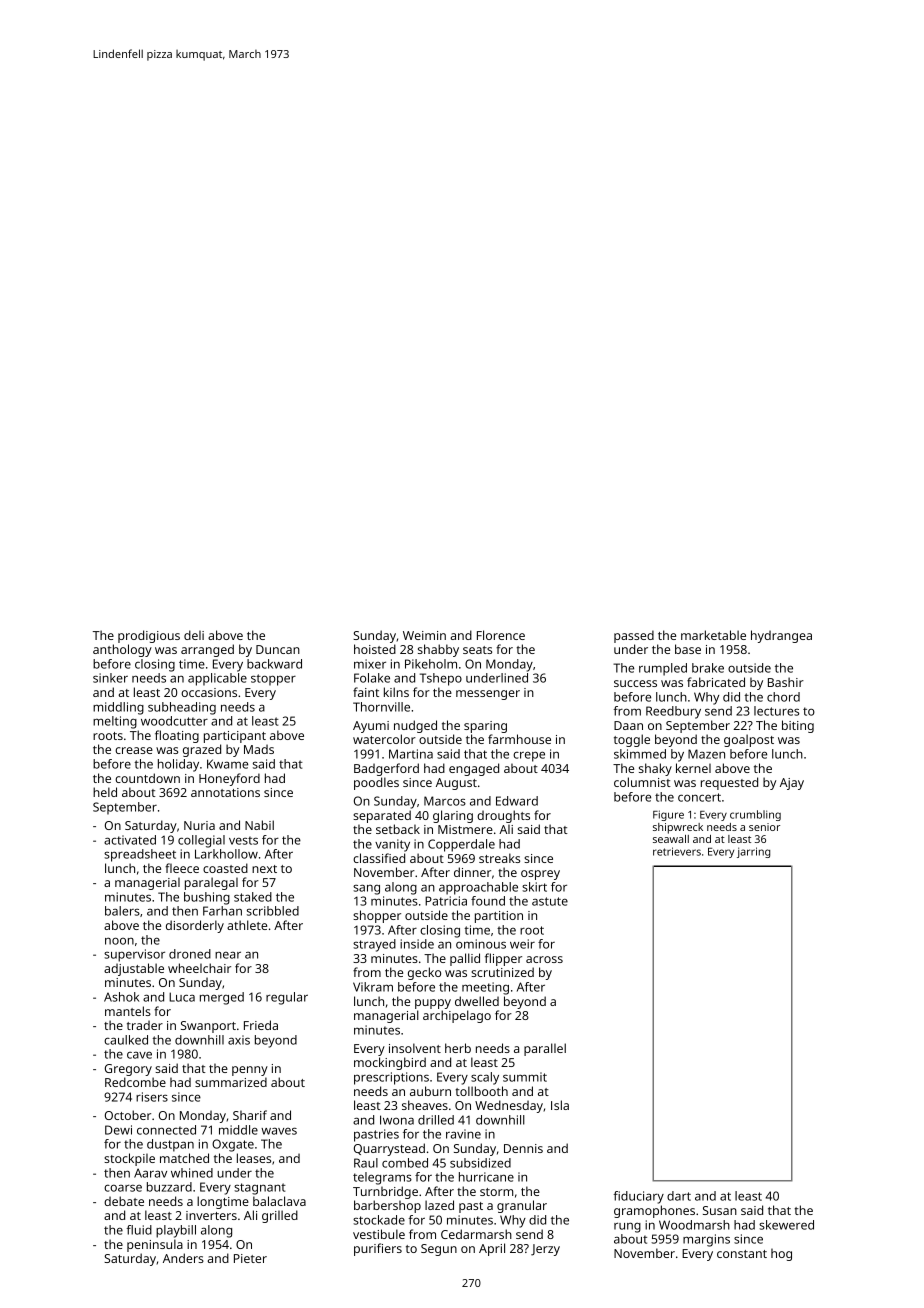  I want to click on nudged, so click(415, 726).
